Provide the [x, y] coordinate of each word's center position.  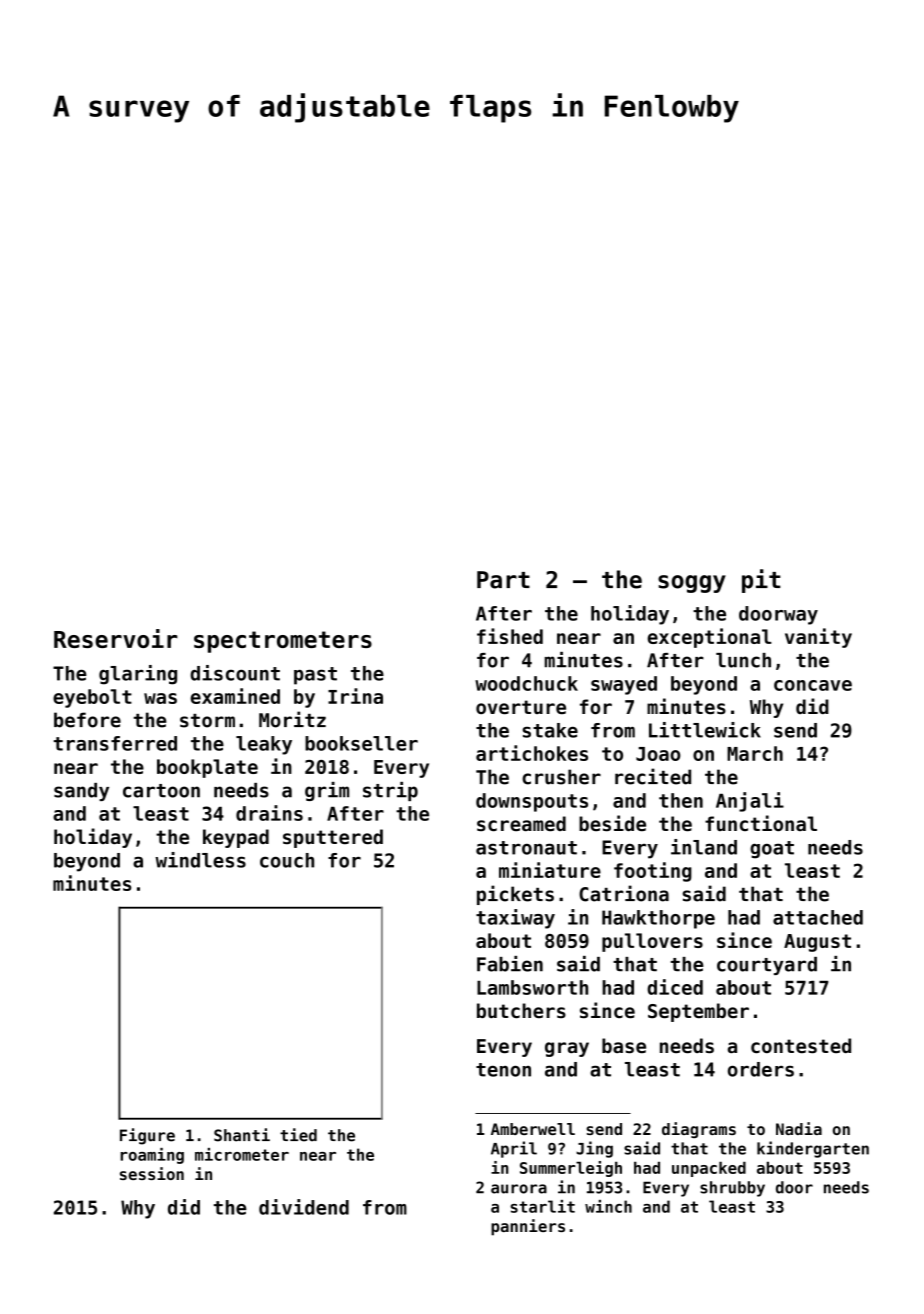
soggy [692, 584]
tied [298, 1135]
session [152, 1173]
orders [761, 1069]
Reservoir [116, 638]
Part [503, 580]
